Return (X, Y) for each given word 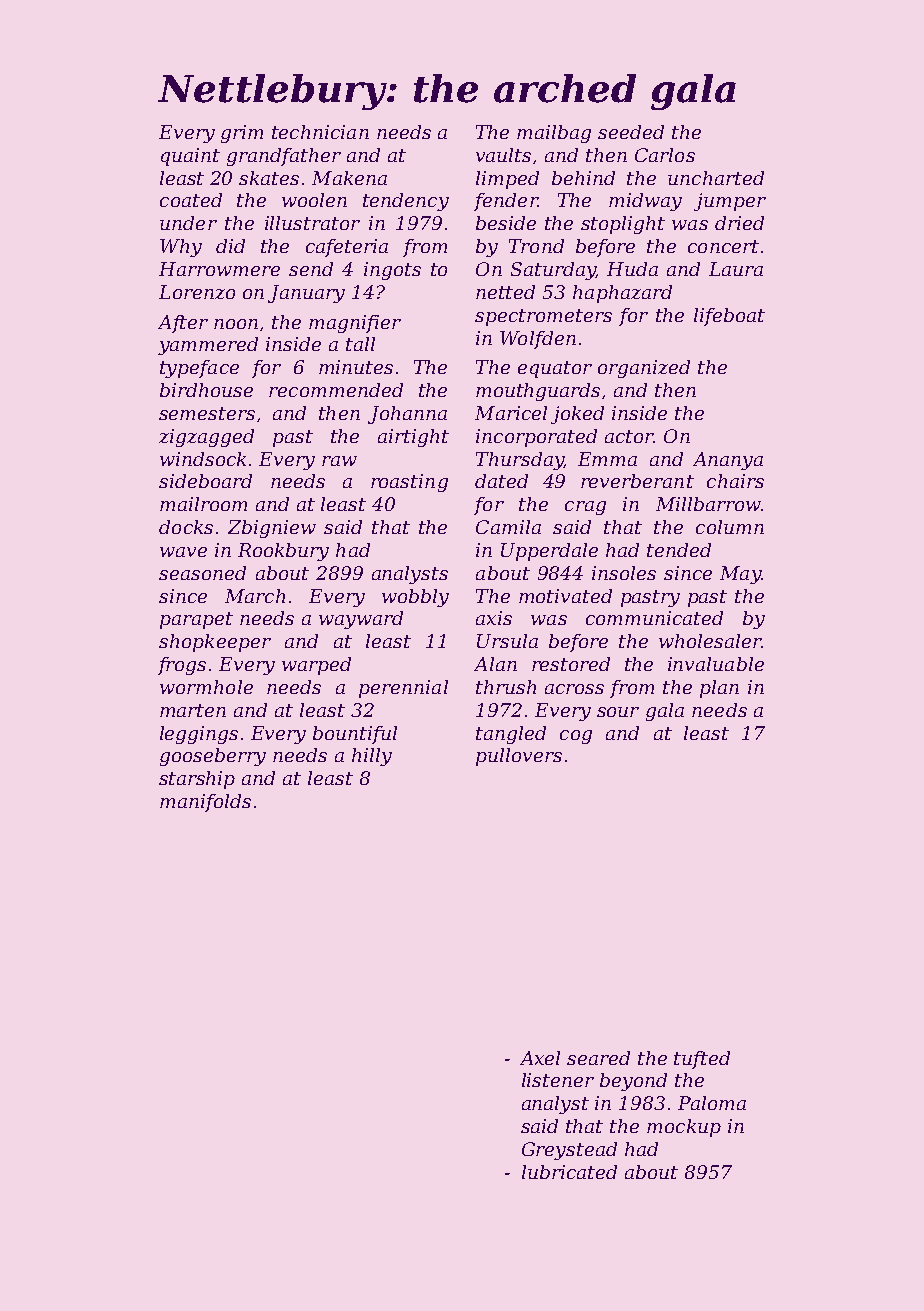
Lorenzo (197, 292)
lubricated (569, 1172)
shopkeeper (215, 643)
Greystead (569, 1151)
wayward (361, 620)
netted (505, 292)
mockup (684, 1128)
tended (679, 550)
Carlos (665, 155)
